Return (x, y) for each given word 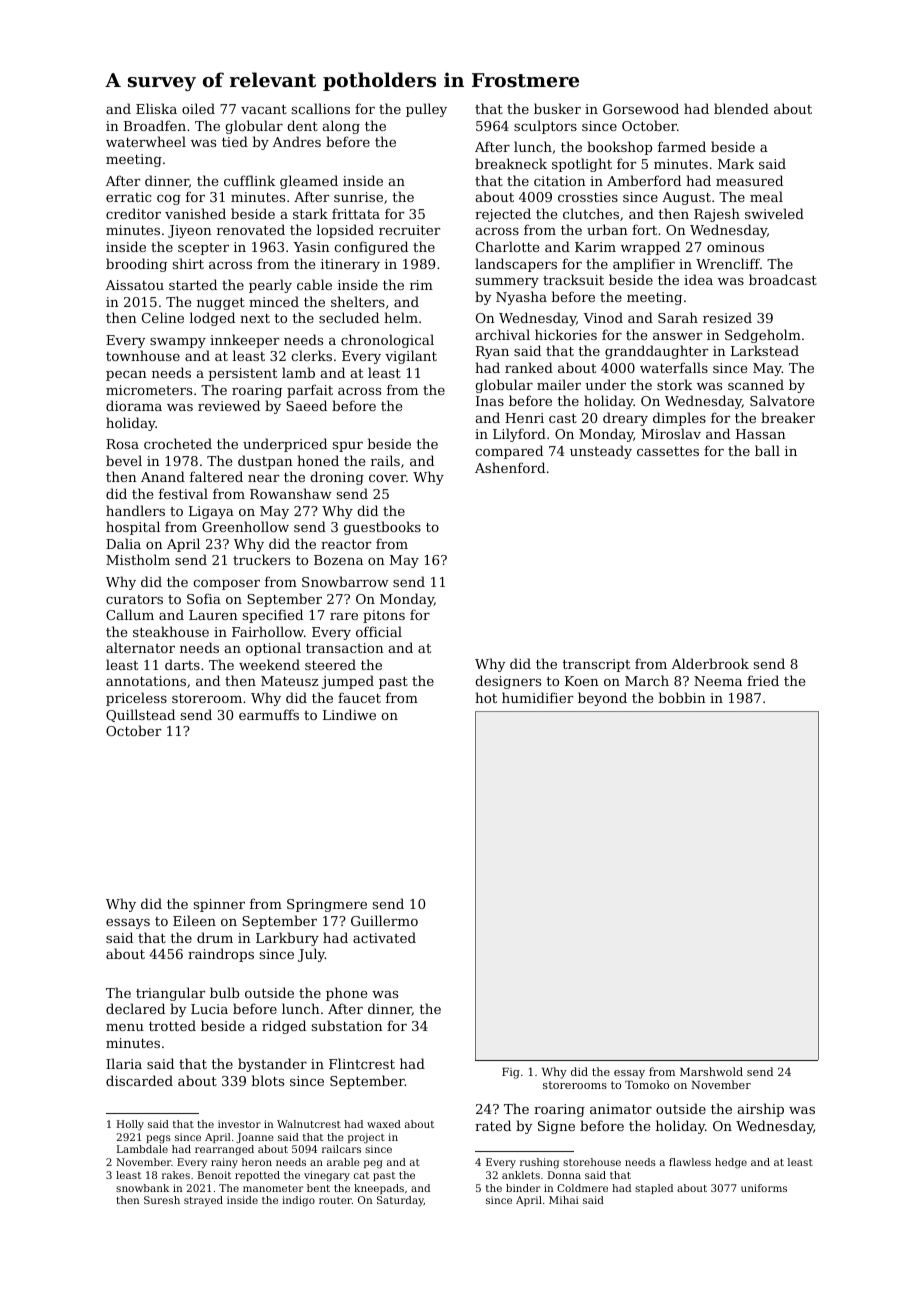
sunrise (358, 197)
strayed (203, 1201)
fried (763, 680)
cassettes (668, 451)
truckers (261, 559)
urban (607, 229)
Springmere (327, 905)
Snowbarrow (345, 581)
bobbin (682, 697)
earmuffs (269, 714)
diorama (134, 405)
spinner (219, 905)
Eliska (156, 108)
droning (337, 478)
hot (486, 697)
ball (767, 450)
